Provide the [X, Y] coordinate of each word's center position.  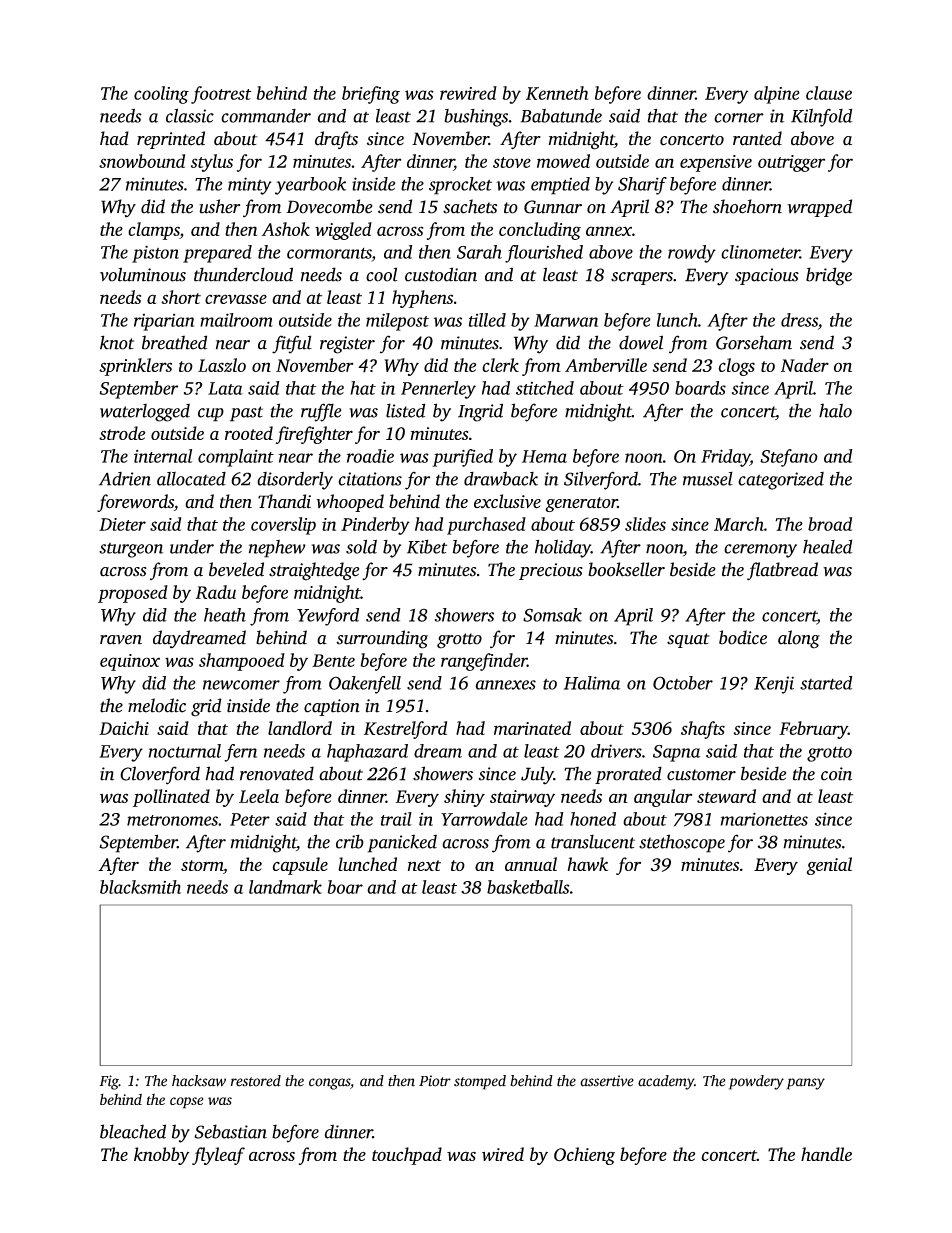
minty [250, 186]
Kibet [427, 547]
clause [829, 93]
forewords [135, 503]
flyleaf [218, 1156]
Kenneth [557, 93]
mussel [708, 479]
